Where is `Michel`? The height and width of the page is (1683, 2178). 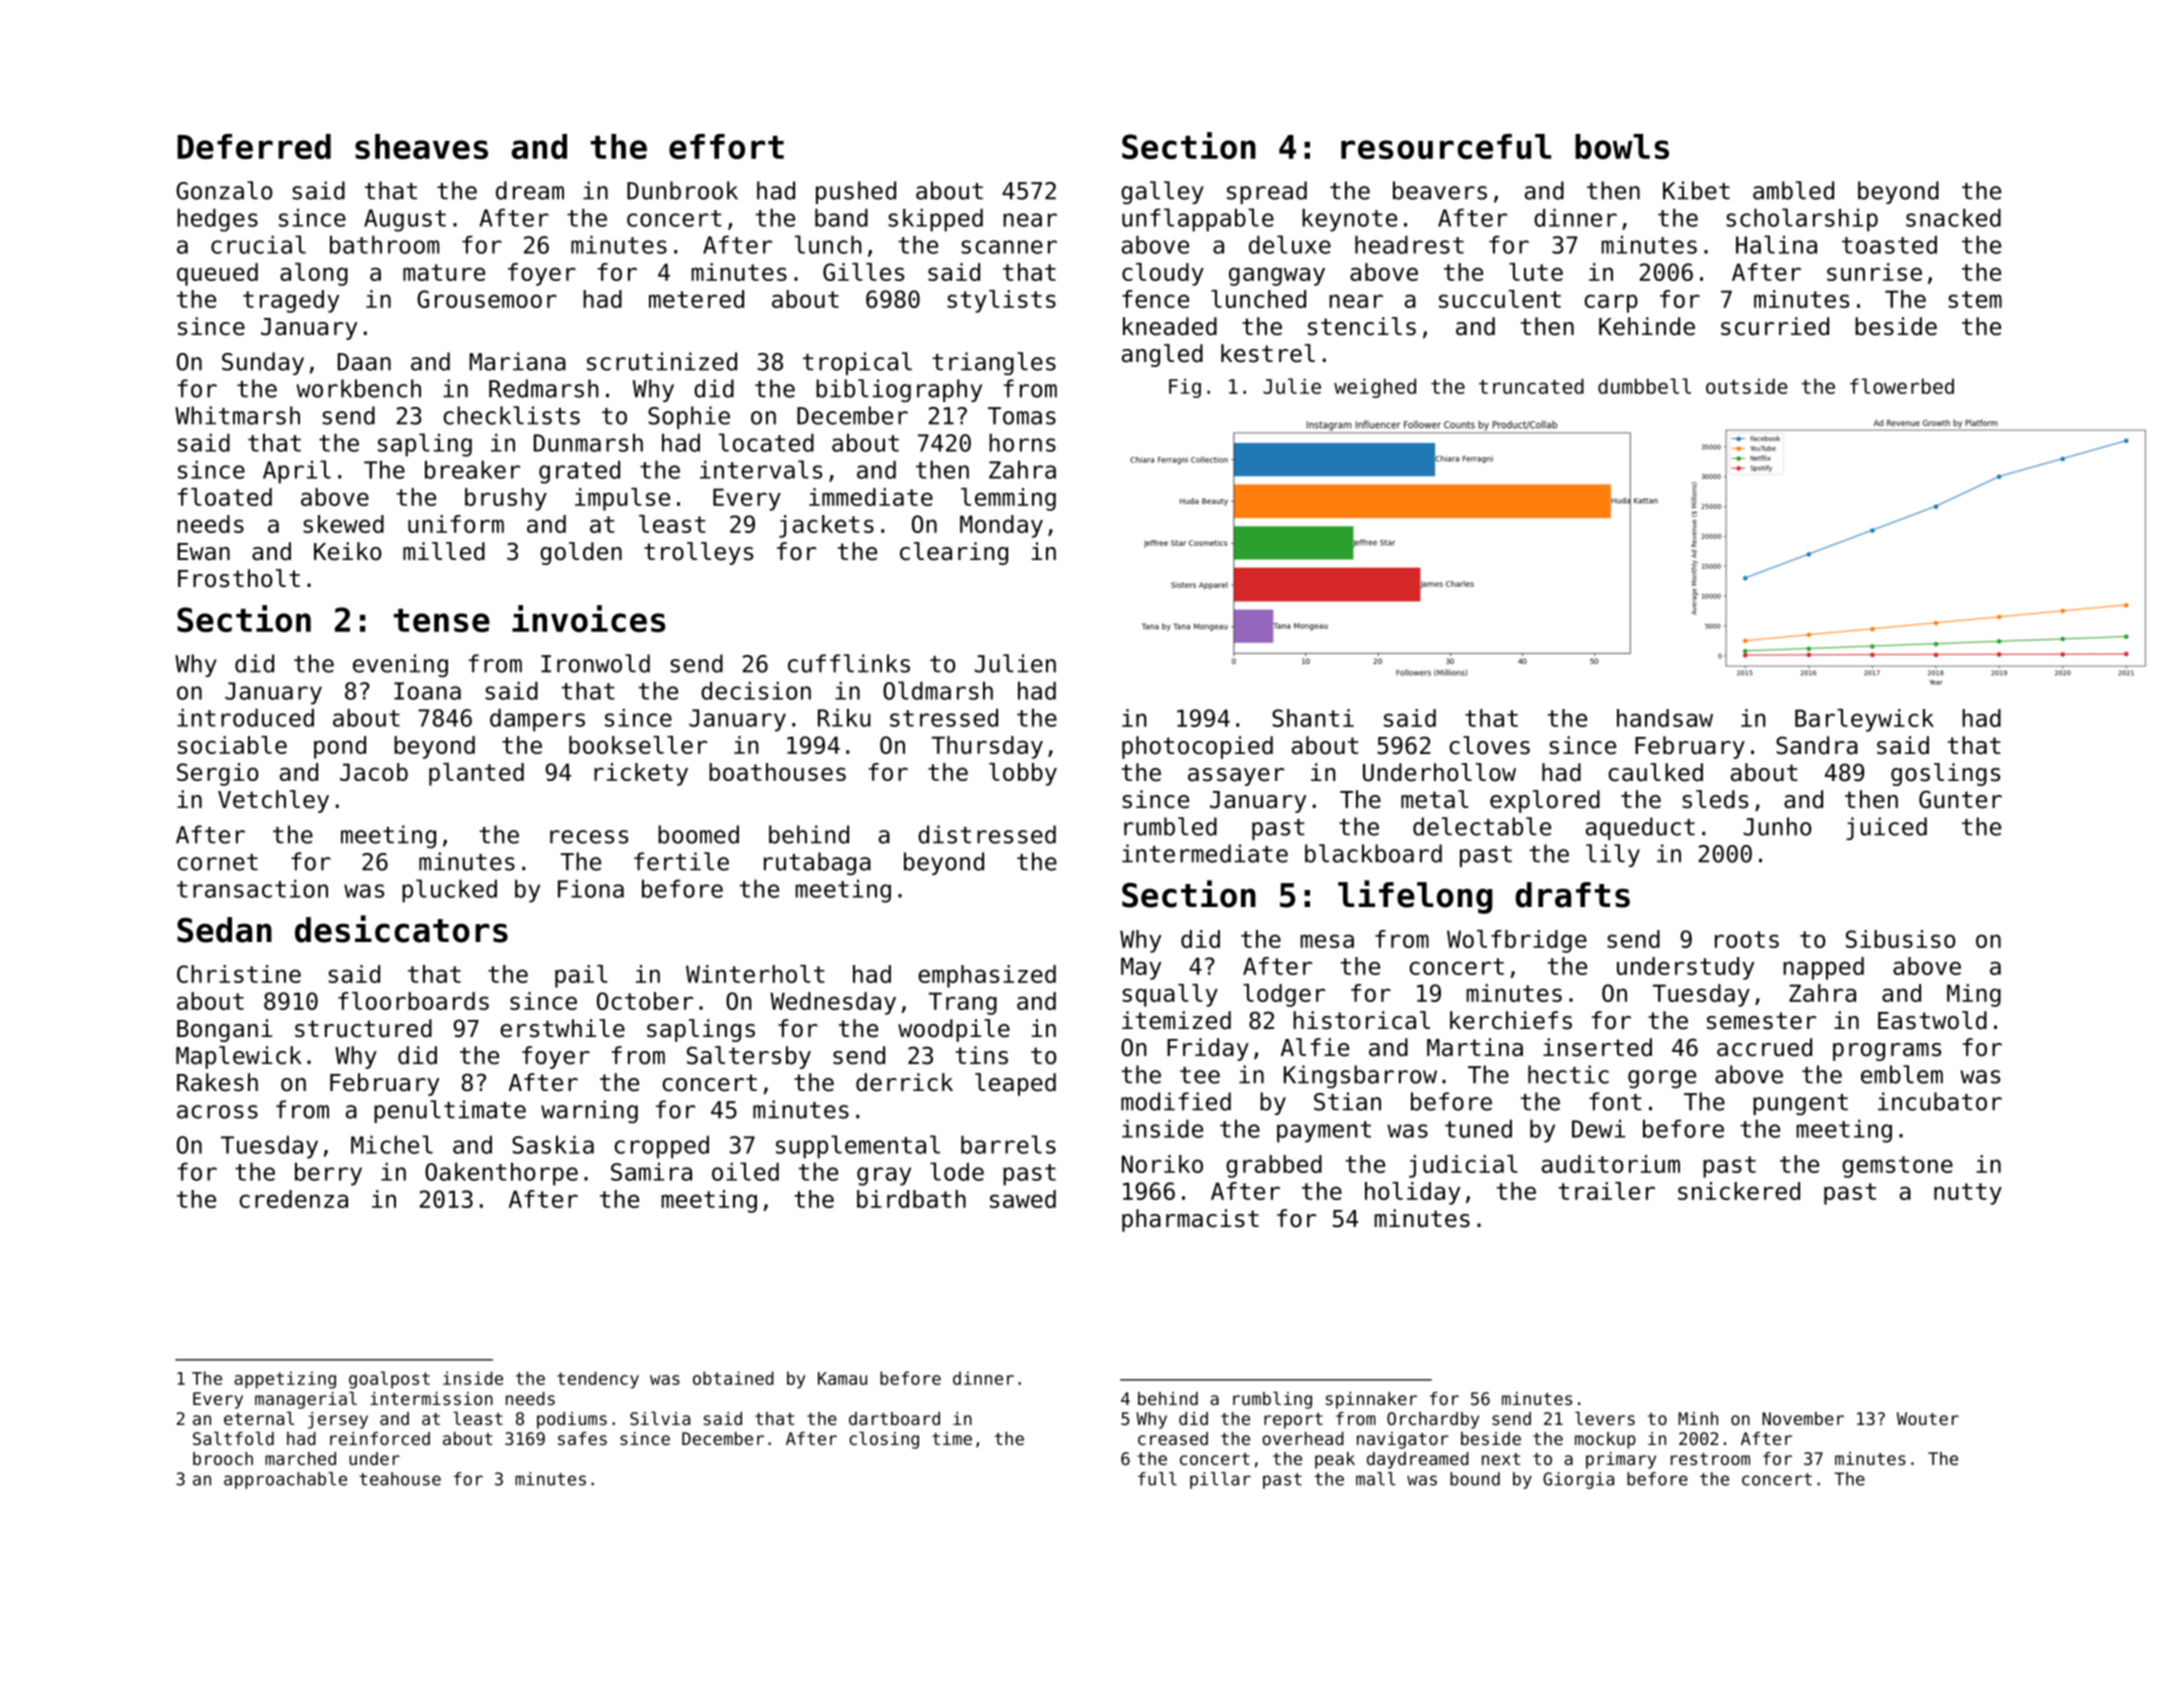
Michel is located at coordinates (392, 1144).
